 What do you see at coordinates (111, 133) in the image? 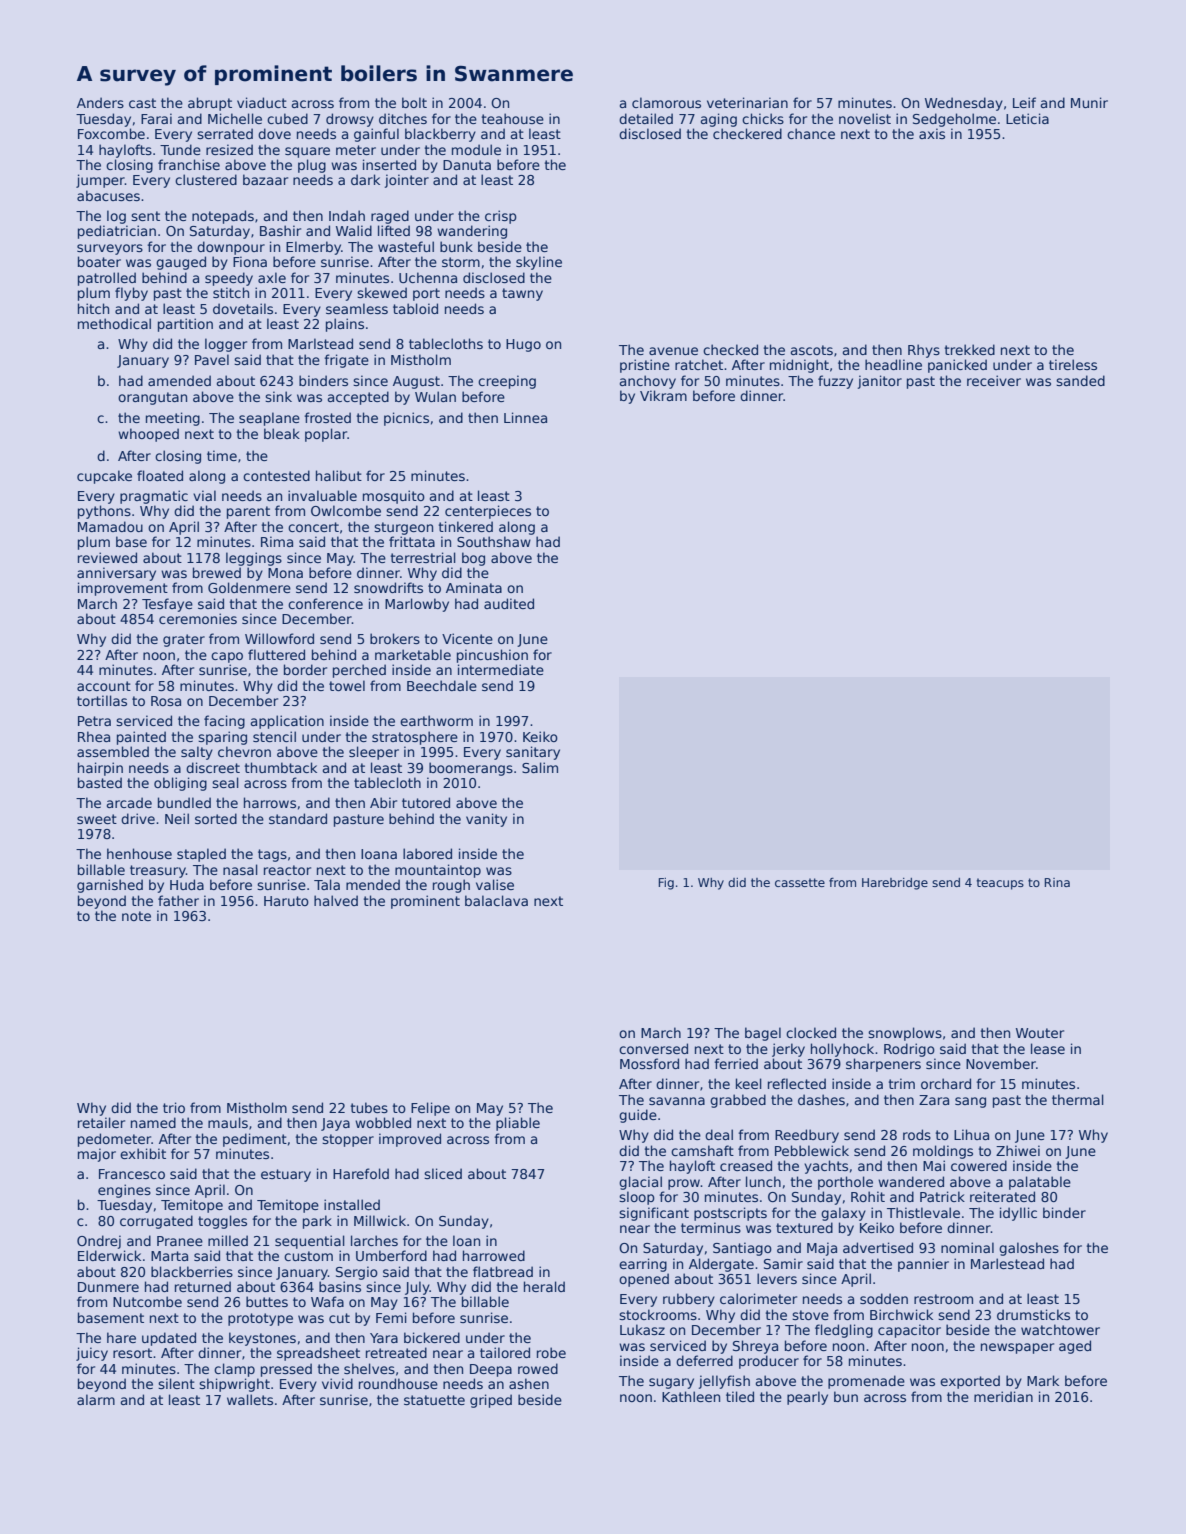
I see `Foxcombe` at bounding box center [111, 133].
